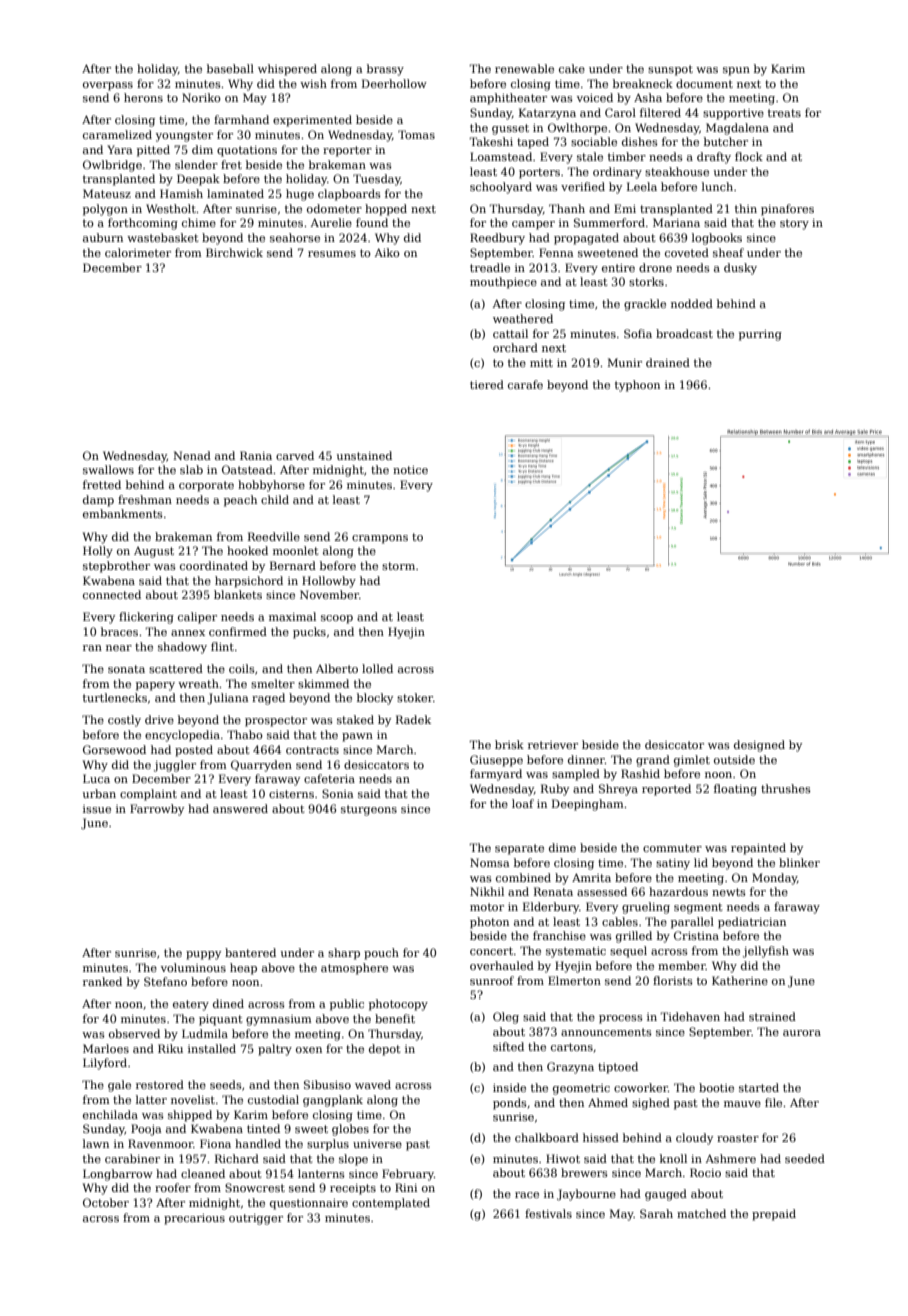  What do you see at coordinates (653, 761) in the screenshot?
I see `grand` at bounding box center [653, 761].
